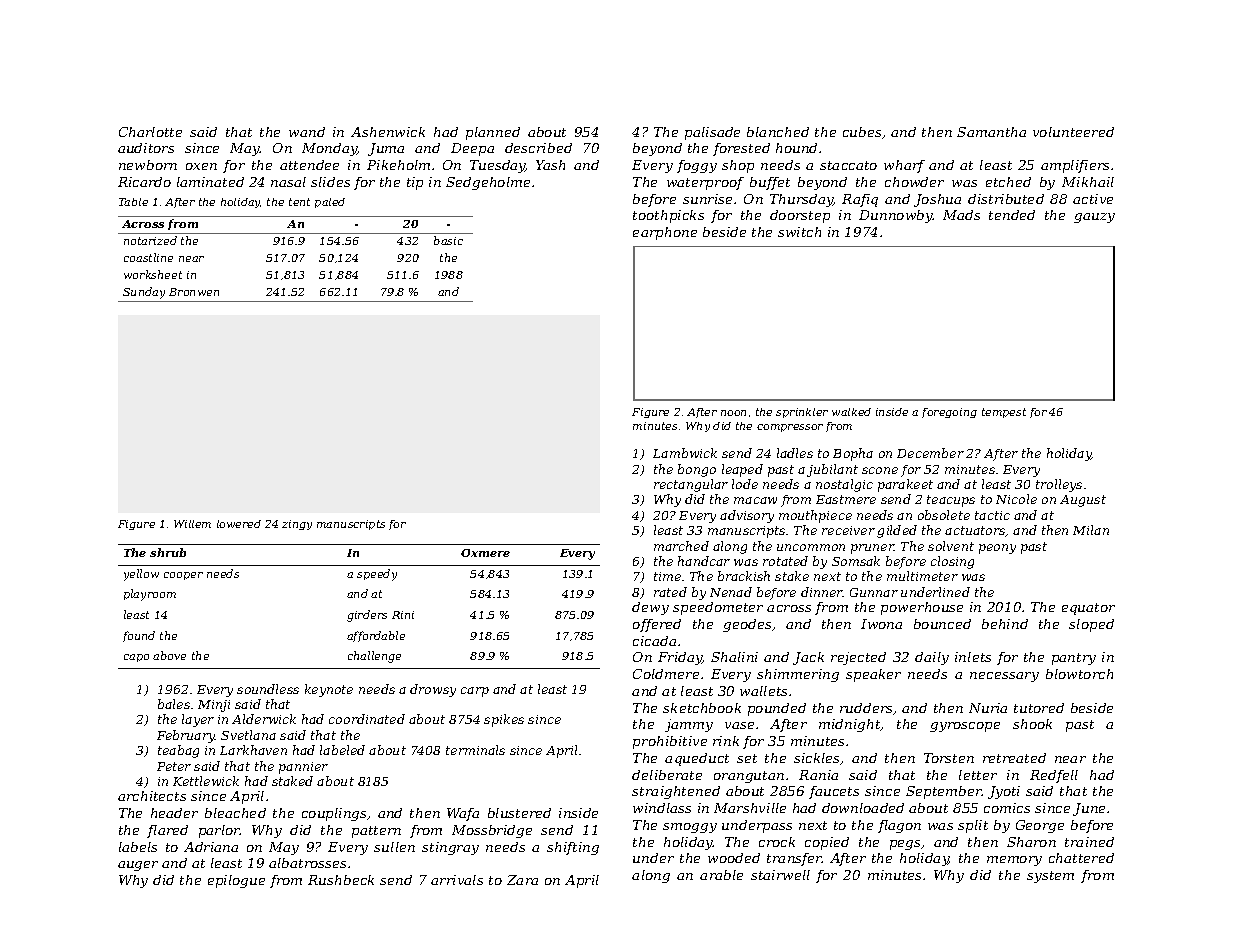 The width and height of the screenshot is (1233, 952). I want to click on planned, so click(493, 133).
